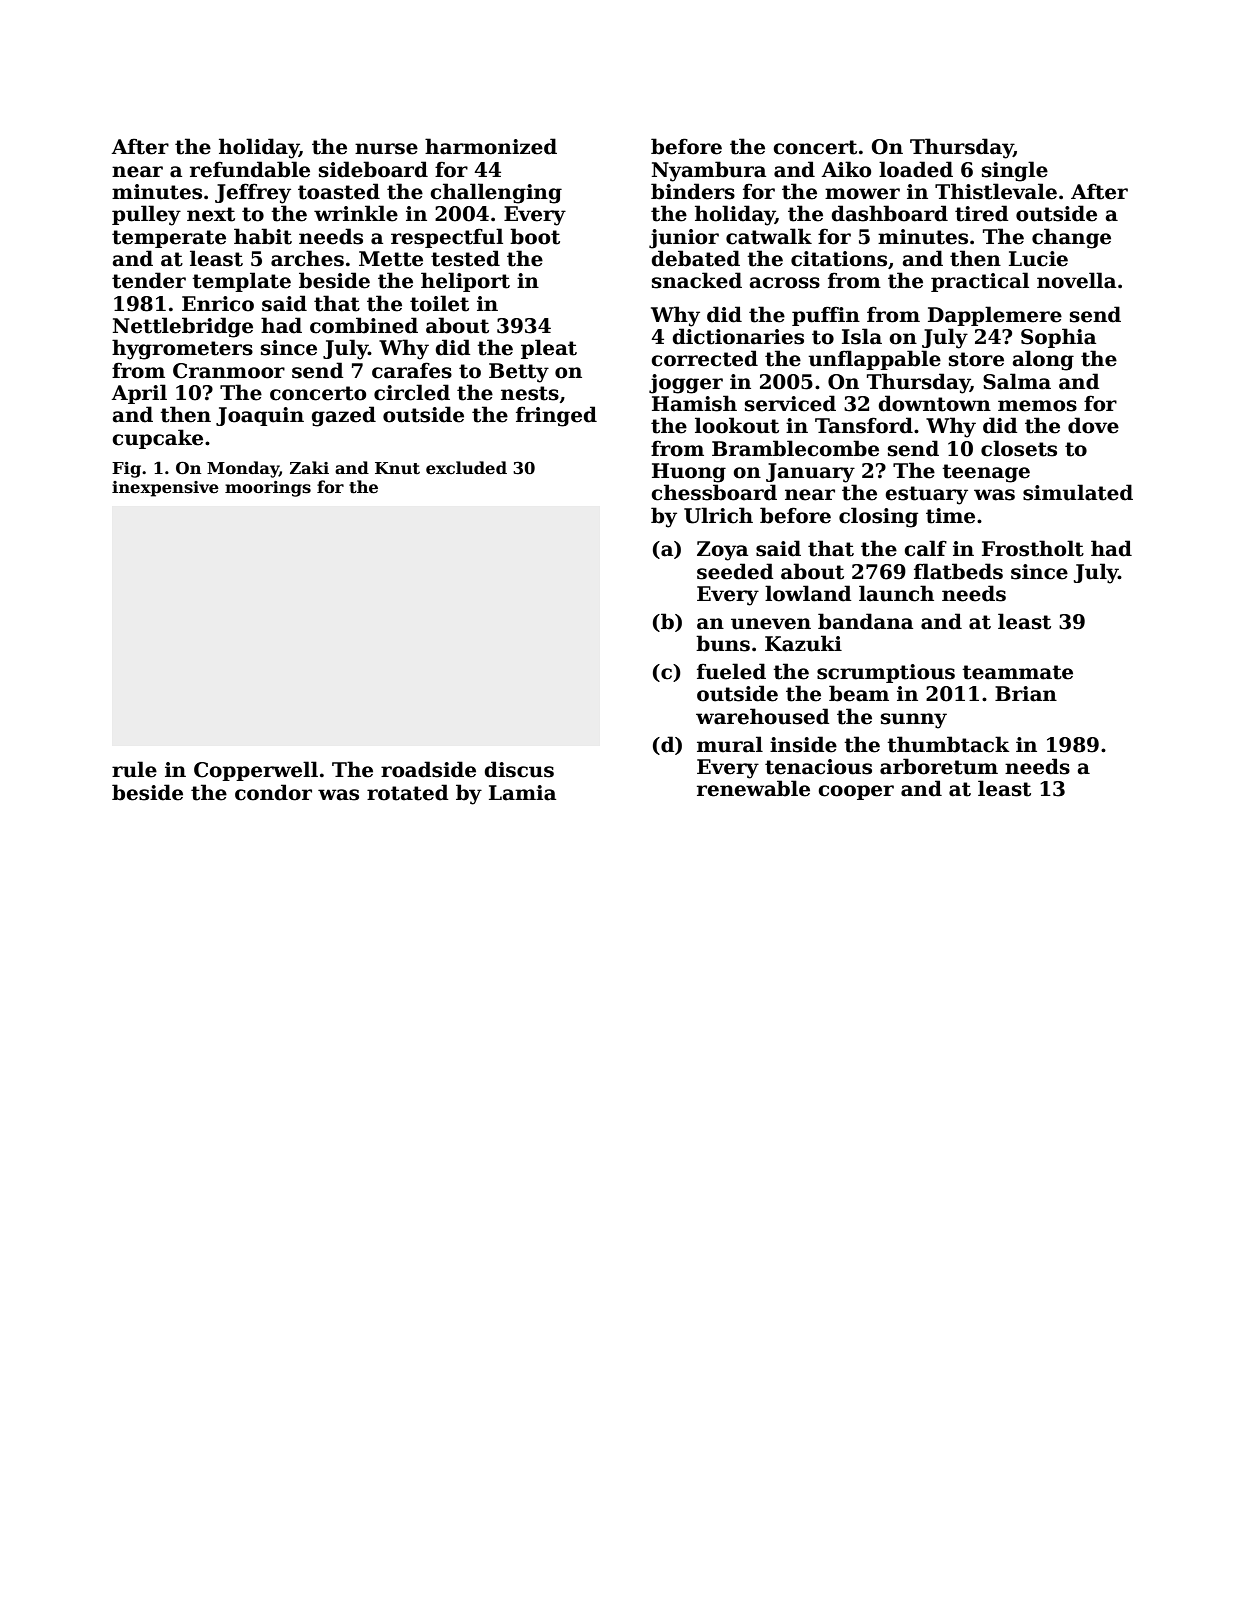  What do you see at coordinates (856, 792) in the screenshot?
I see `cooper` at bounding box center [856, 792].
